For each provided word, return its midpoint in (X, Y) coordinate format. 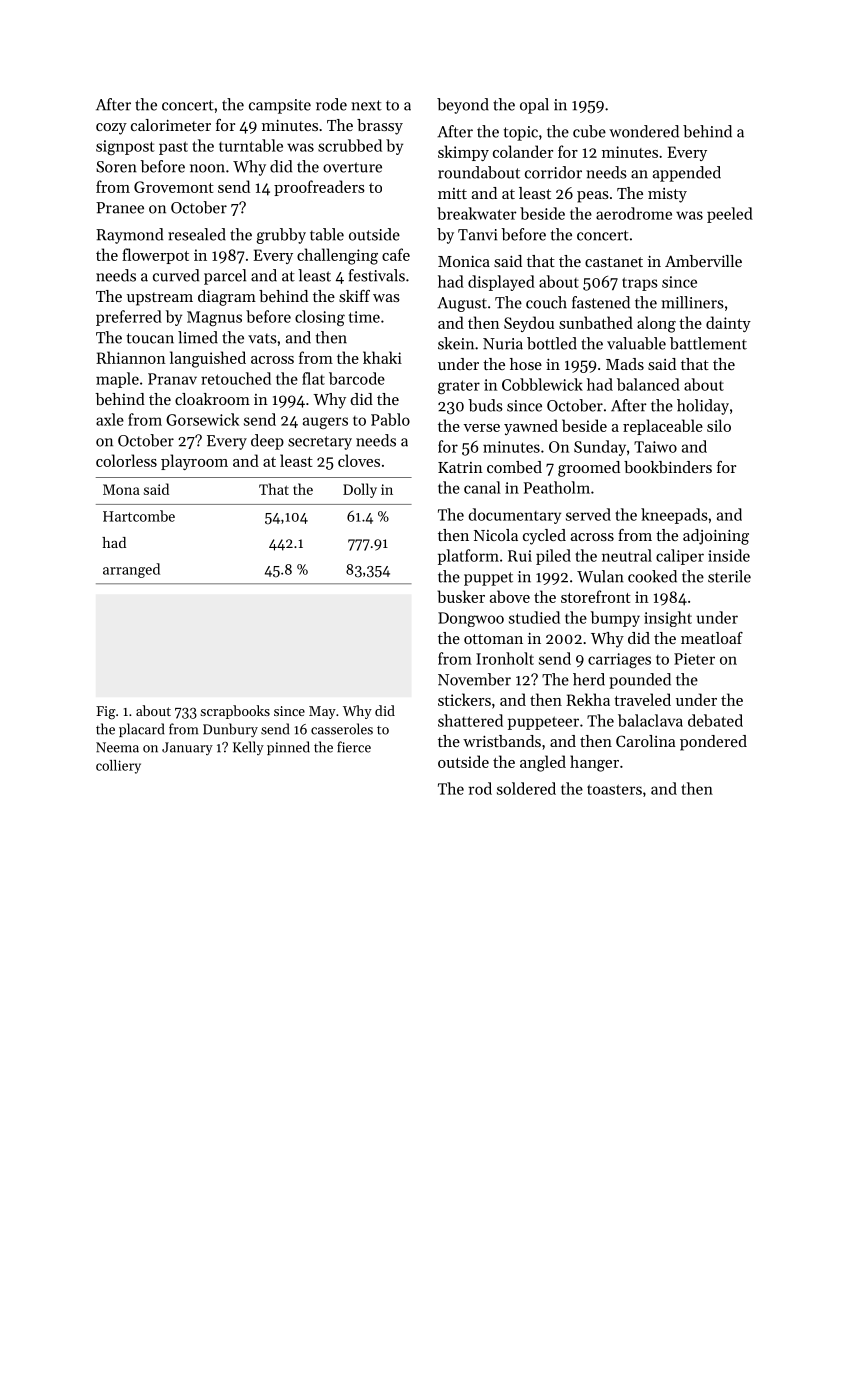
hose (526, 364)
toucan (150, 338)
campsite (280, 106)
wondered (644, 131)
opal (534, 106)
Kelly (248, 748)
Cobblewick (542, 384)
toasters (614, 789)
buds (485, 405)
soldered (526, 788)
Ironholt (505, 658)
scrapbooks (235, 712)
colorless (126, 460)
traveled (642, 699)
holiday (703, 407)
